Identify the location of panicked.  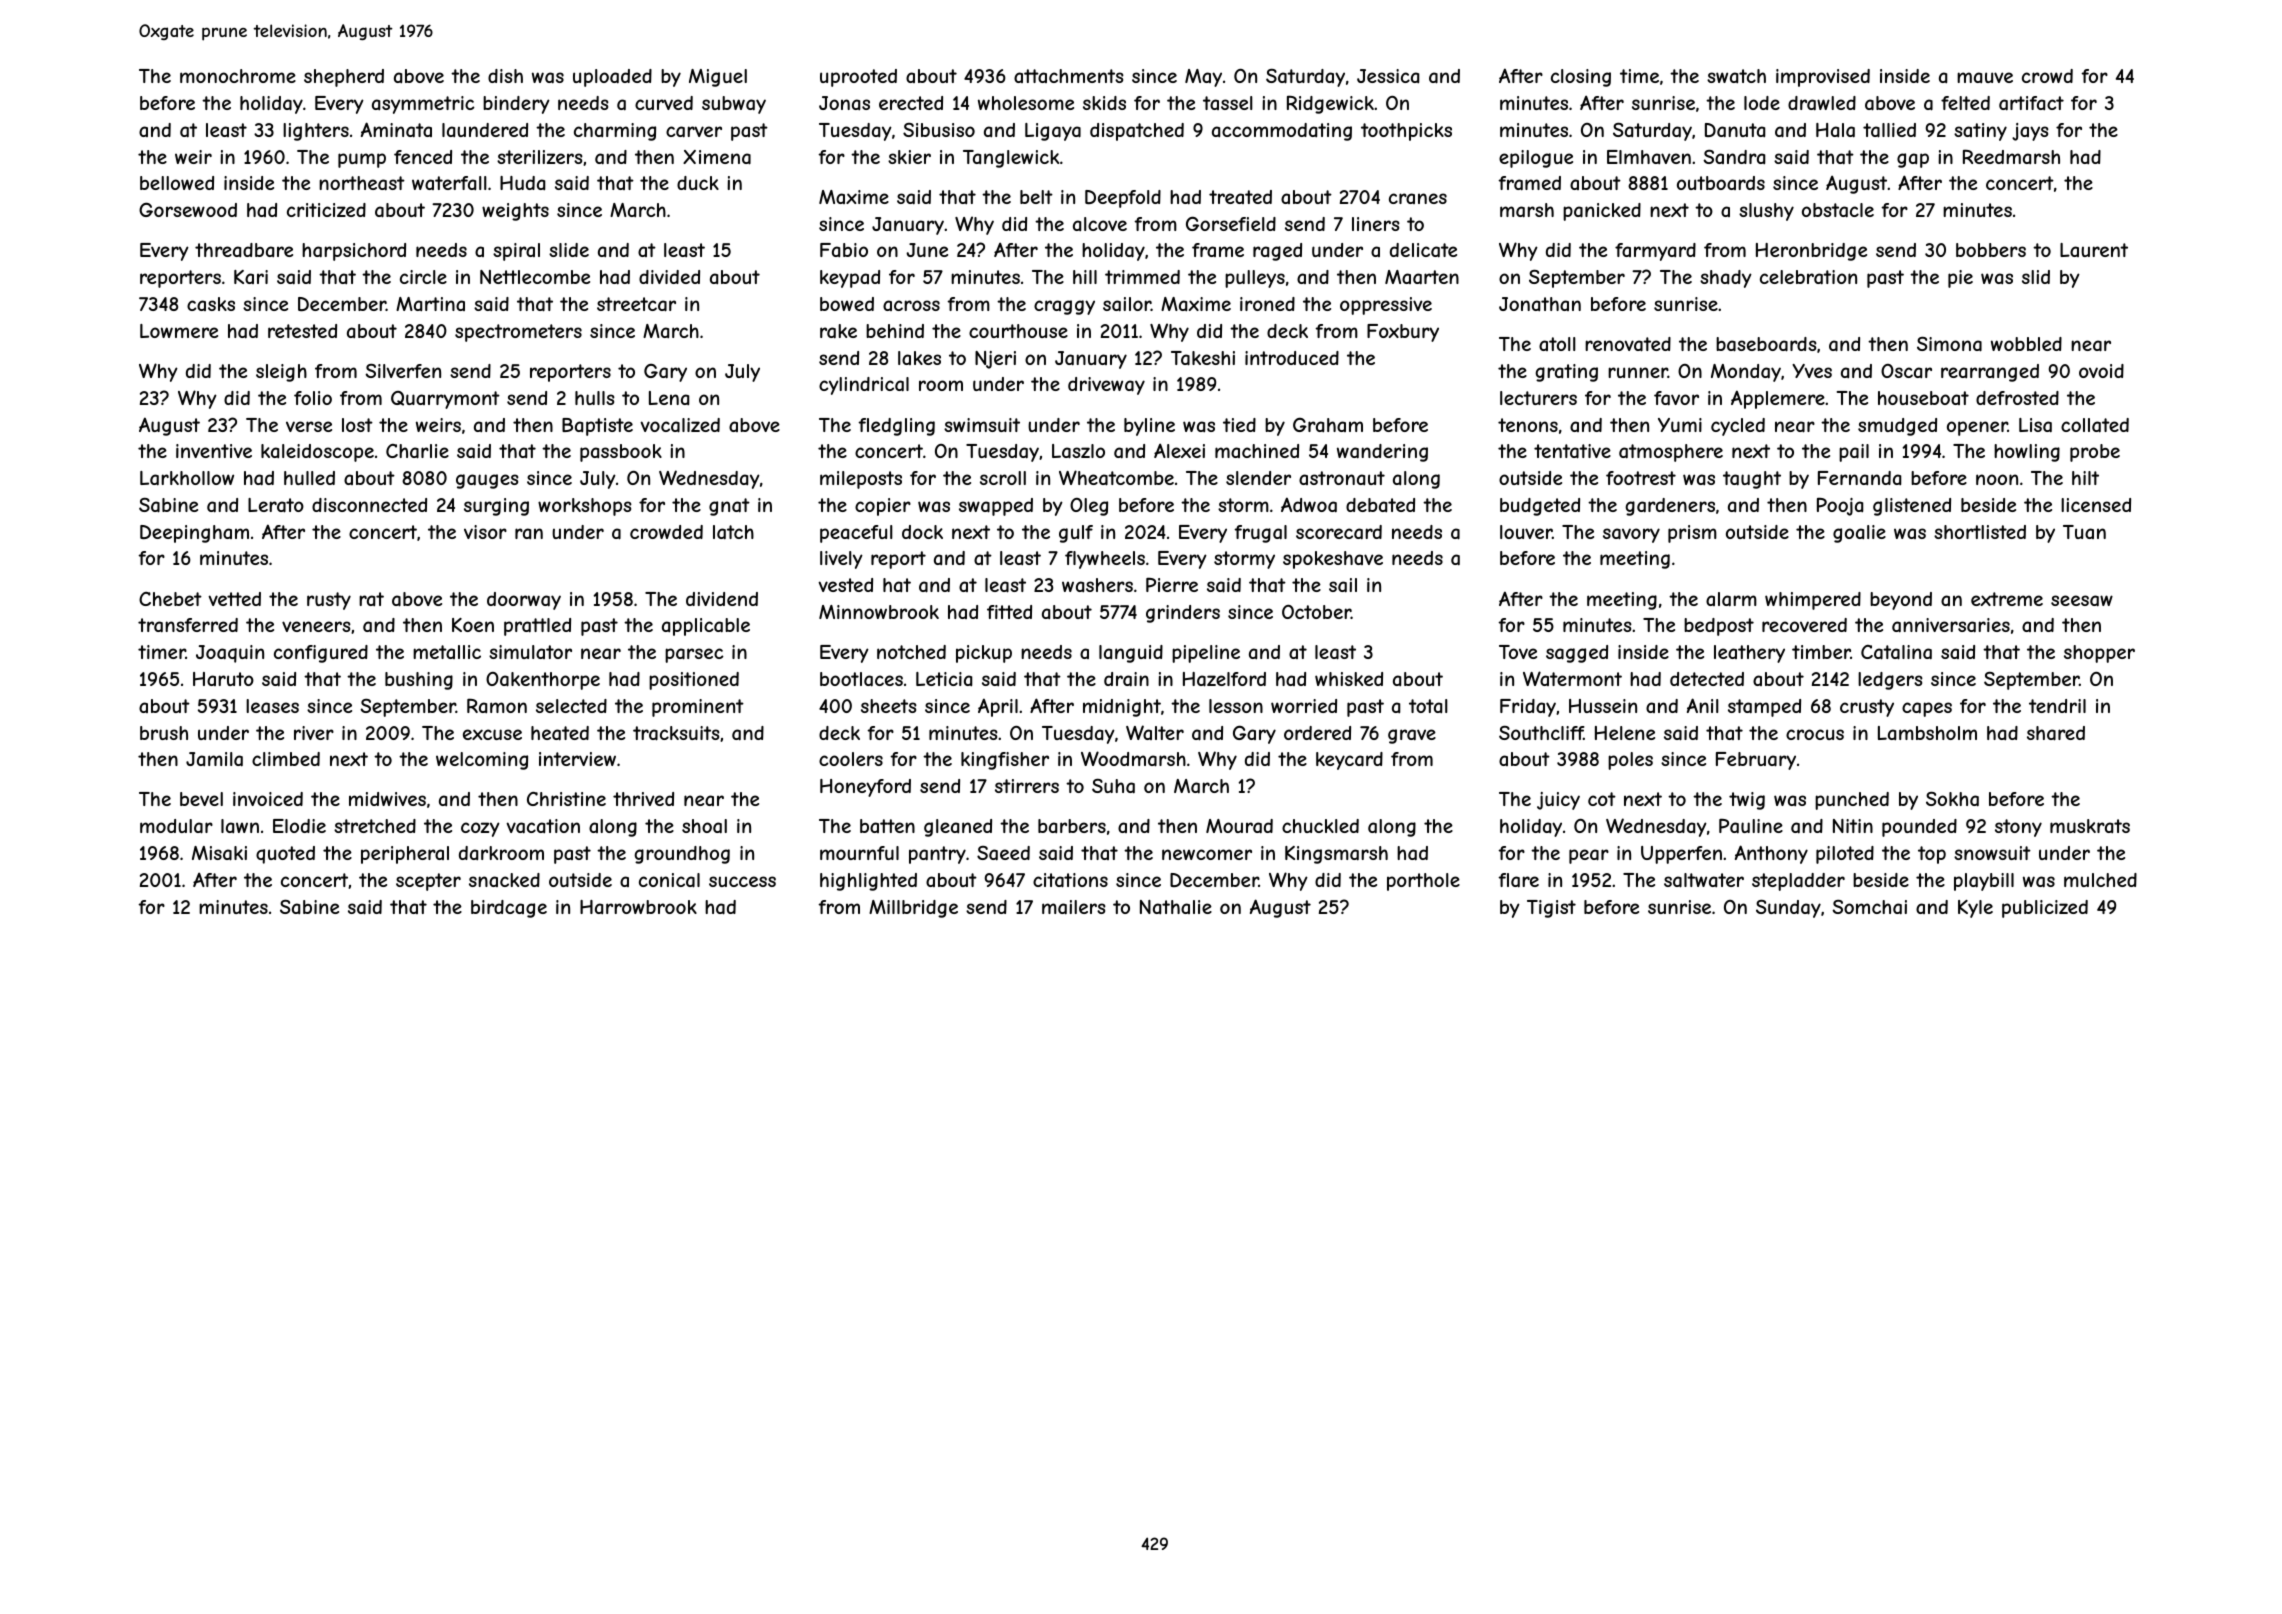
(1602, 212).
